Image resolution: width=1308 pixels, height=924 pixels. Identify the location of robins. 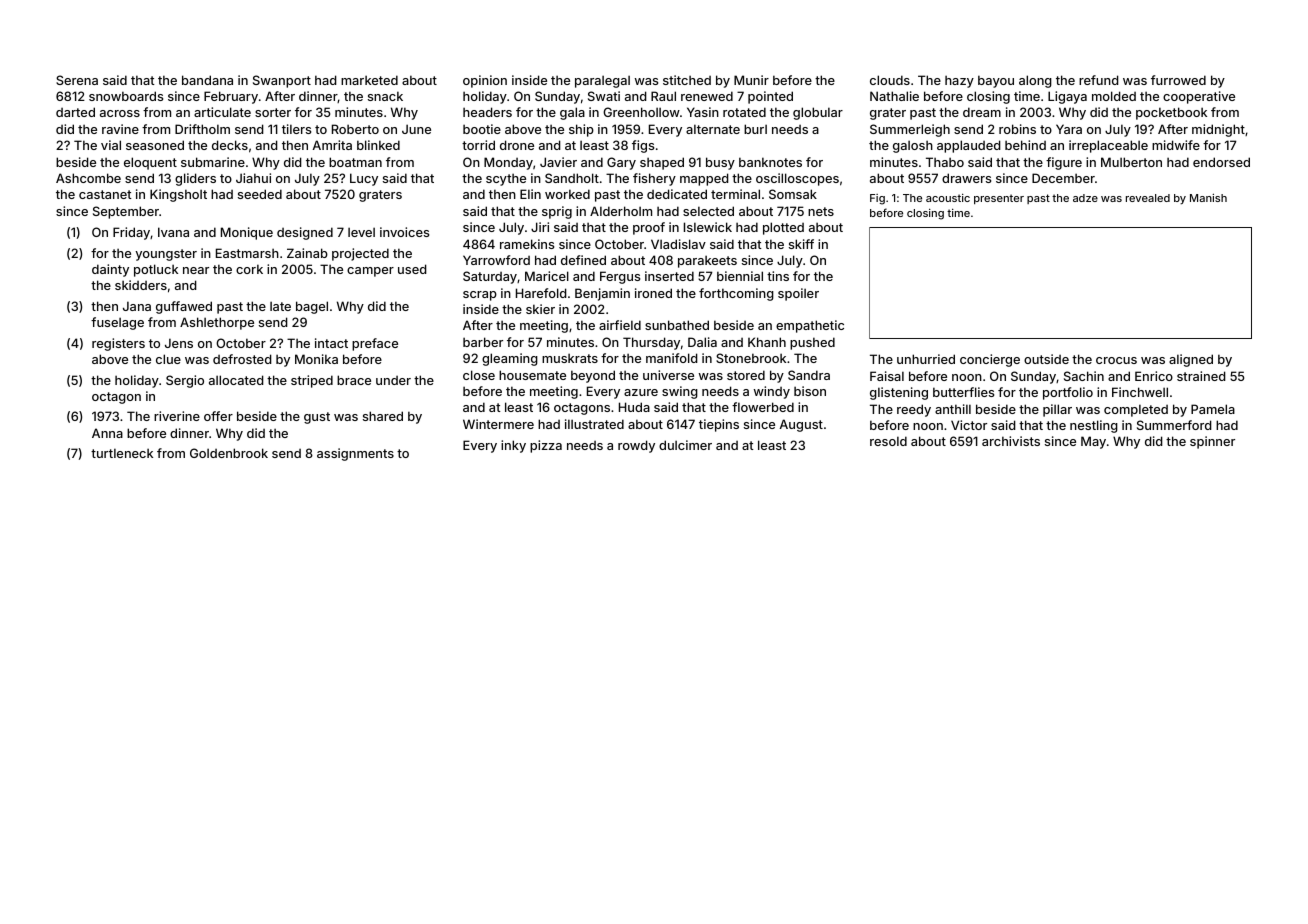
(1017, 129).
